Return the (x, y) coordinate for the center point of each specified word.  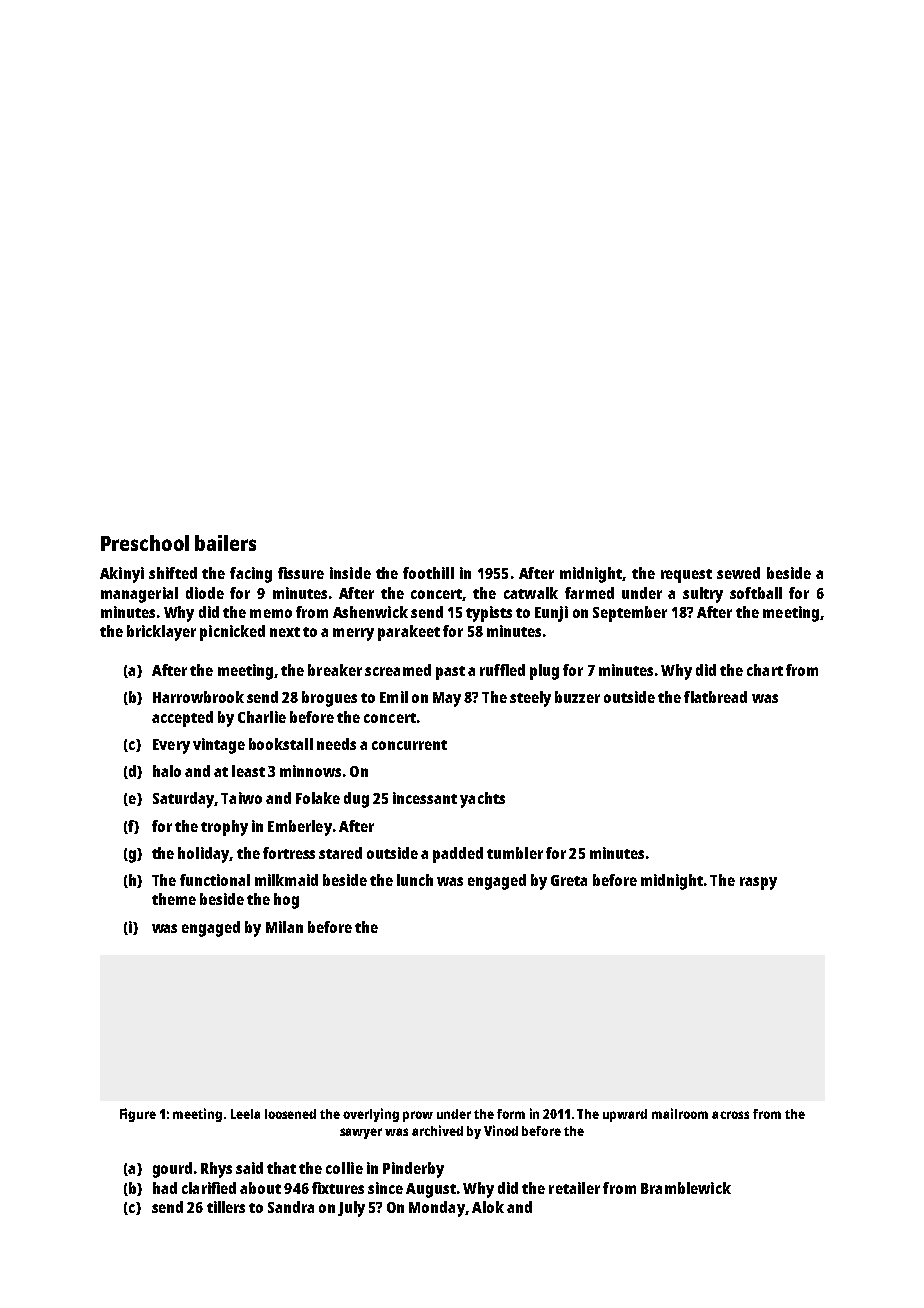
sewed (738, 573)
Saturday (183, 800)
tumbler (515, 853)
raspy (758, 883)
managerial (139, 595)
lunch (415, 880)
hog (286, 901)
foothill (428, 573)
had (165, 1188)
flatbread (715, 697)
